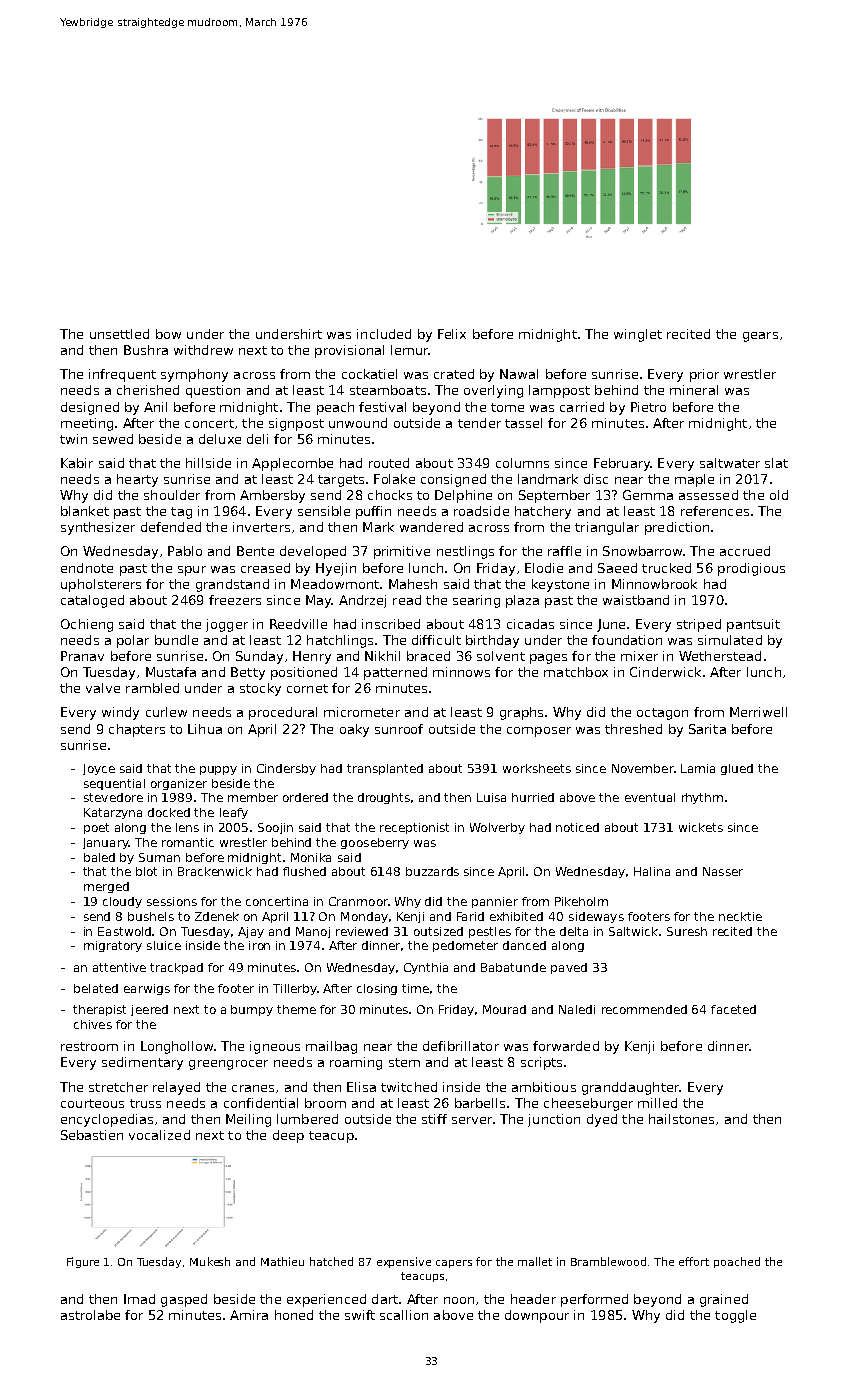  What do you see at coordinates (257, 439) in the screenshot?
I see `deli` at bounding box center [257, 439].
